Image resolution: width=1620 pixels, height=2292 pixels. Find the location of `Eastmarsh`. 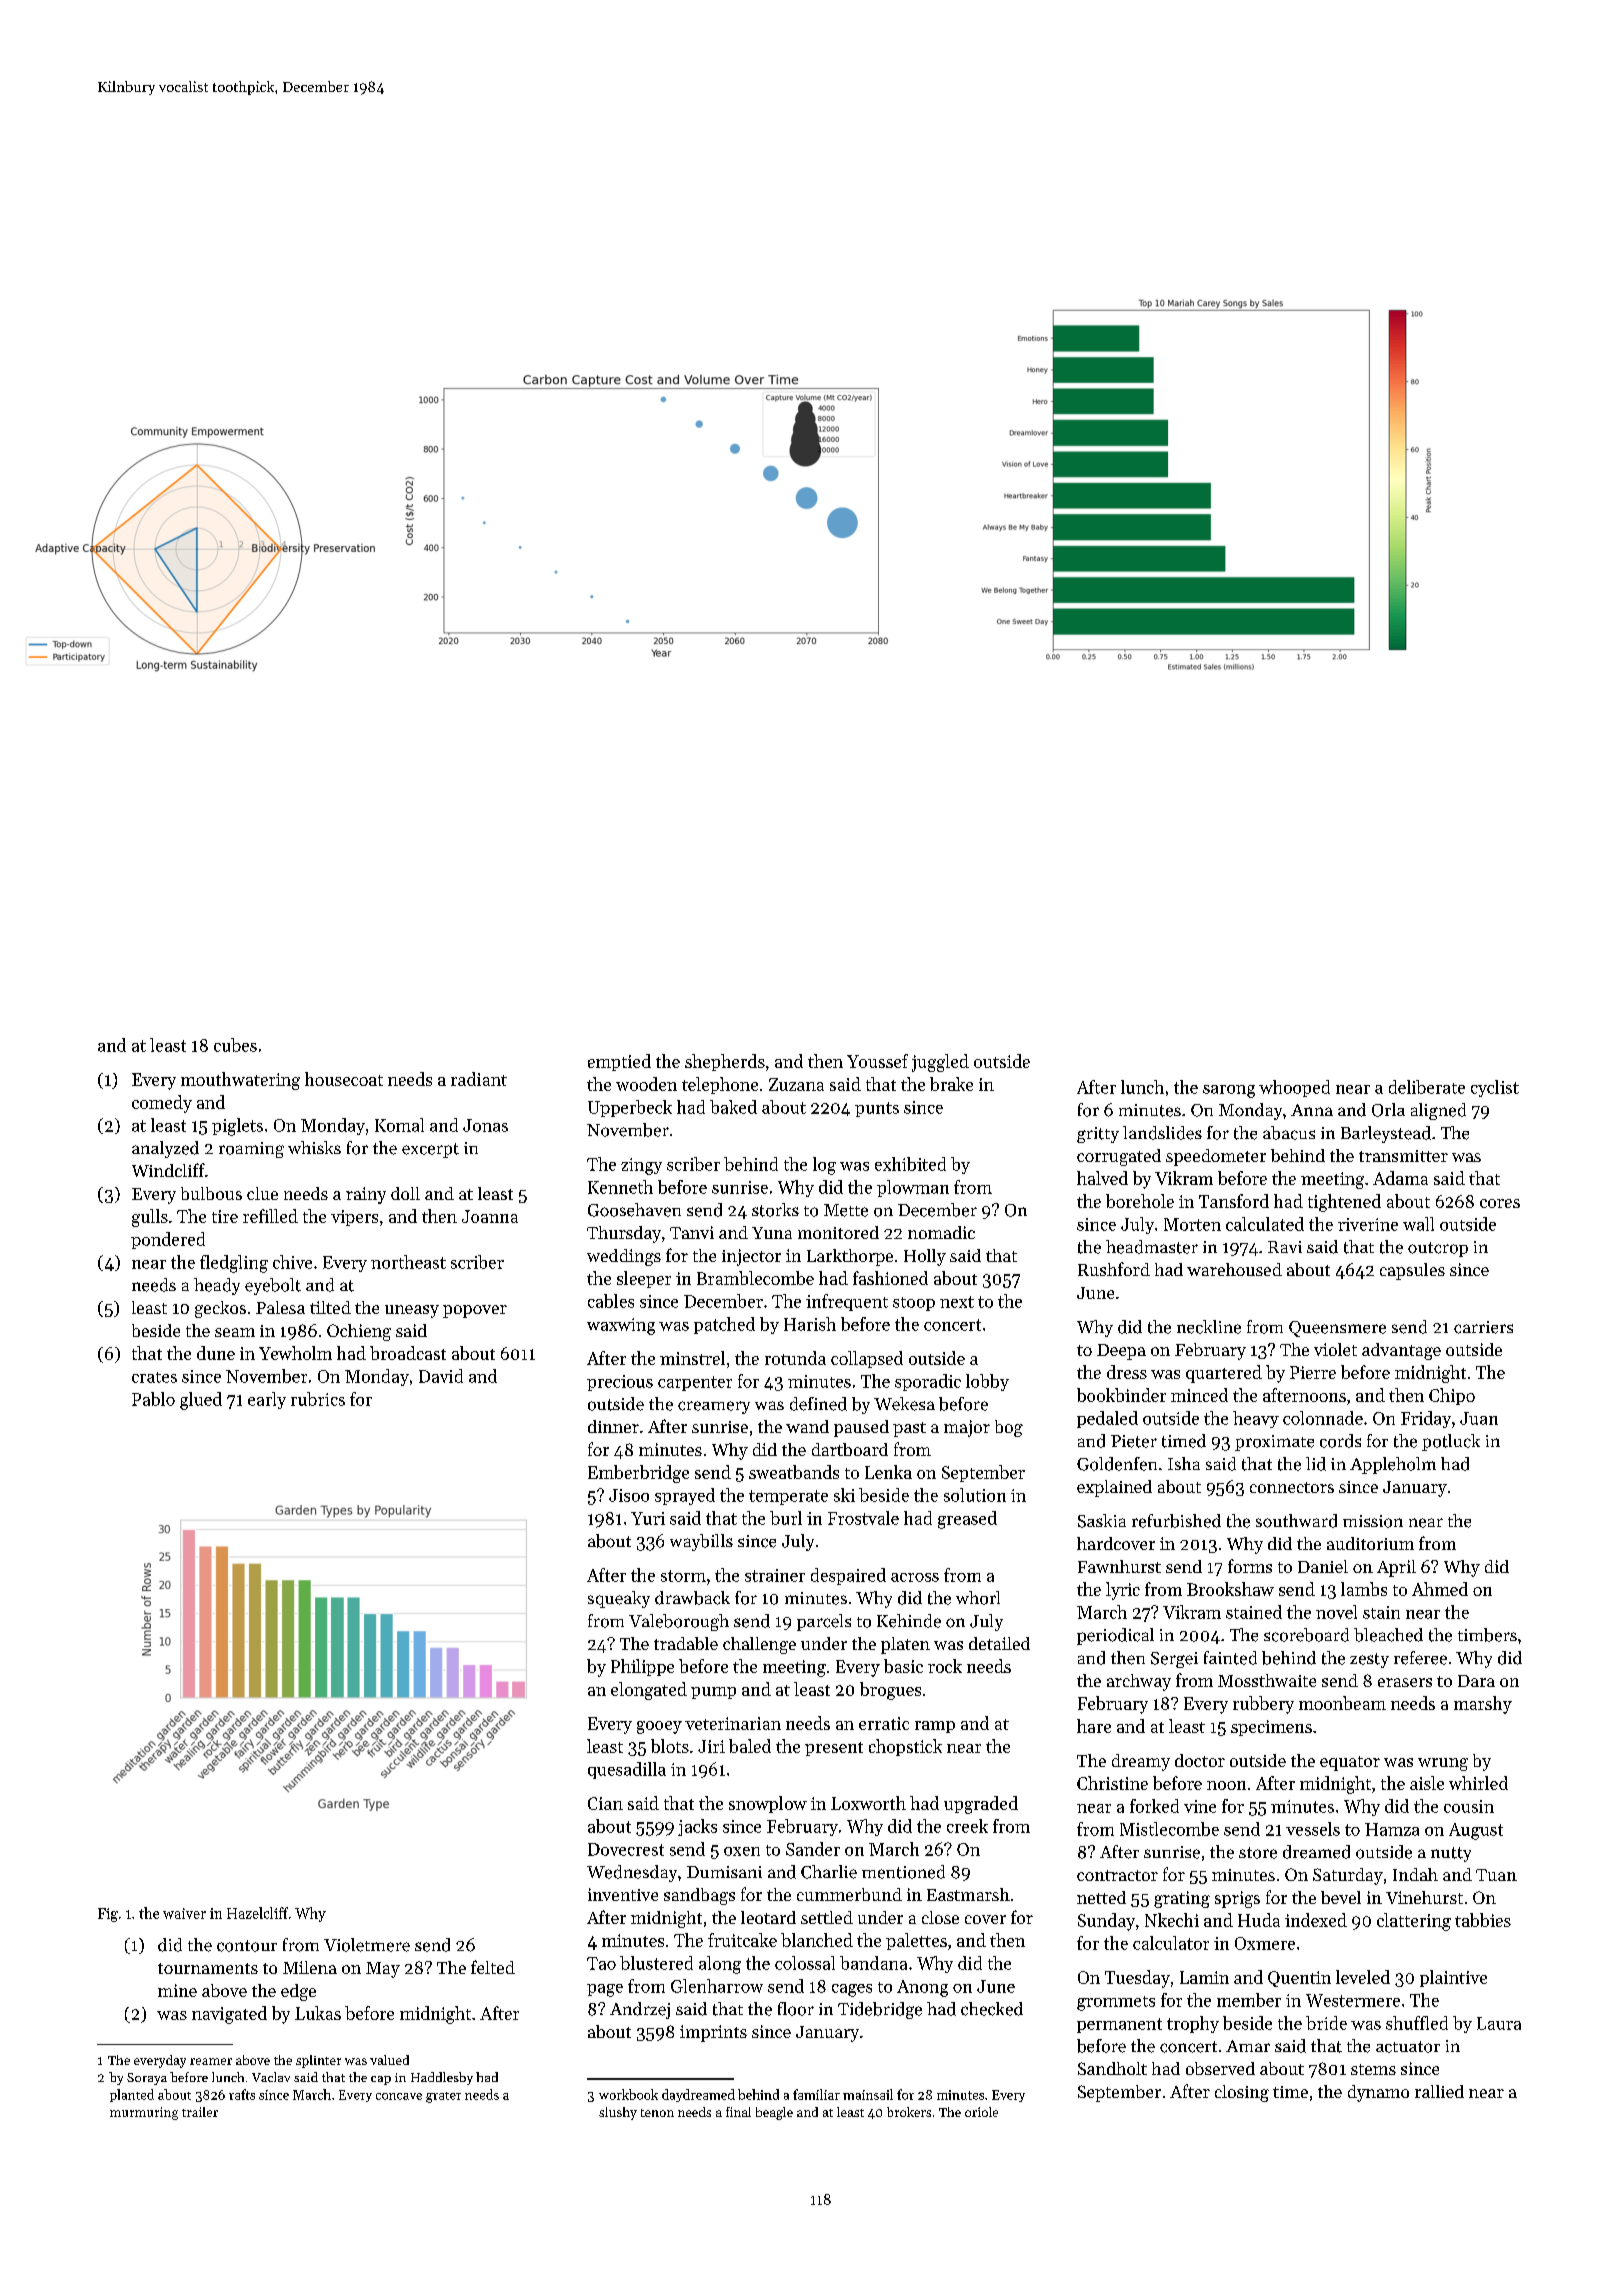

Eastmarsh is located at coordinates (968, 1894).
